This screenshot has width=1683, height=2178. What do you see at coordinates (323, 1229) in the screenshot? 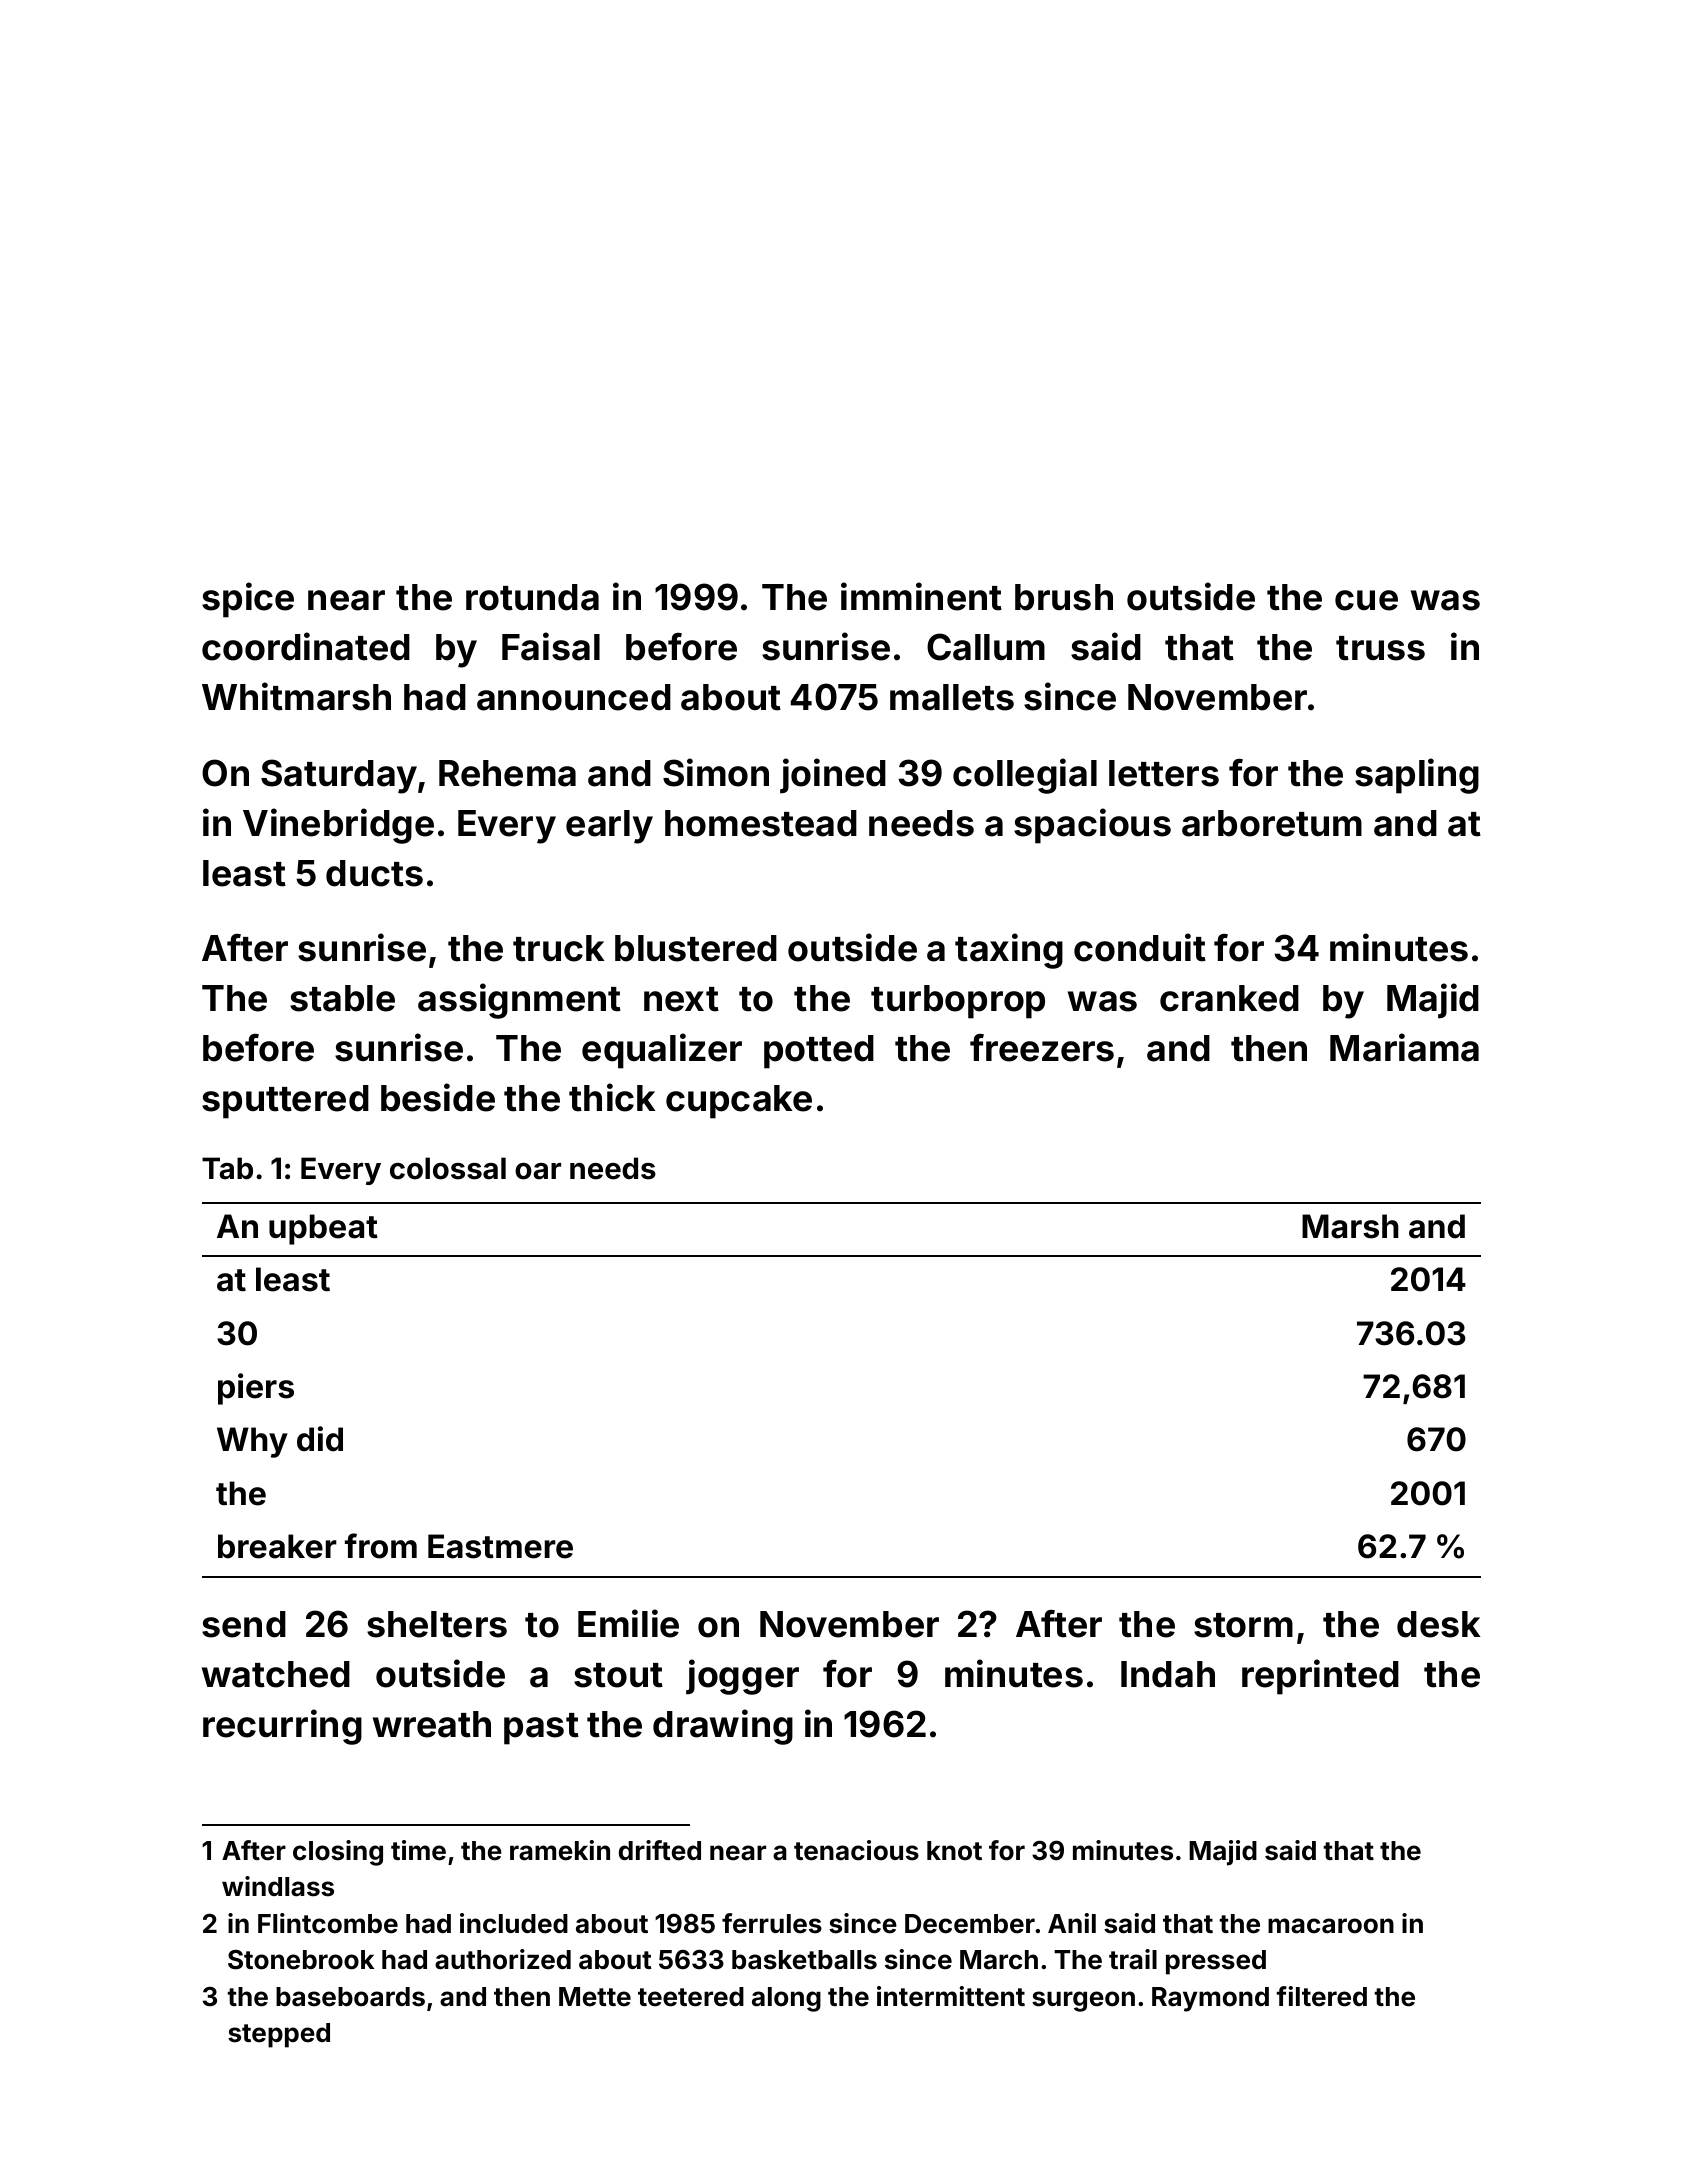
I see `upbeat` at bounding box center [323, 1229].
